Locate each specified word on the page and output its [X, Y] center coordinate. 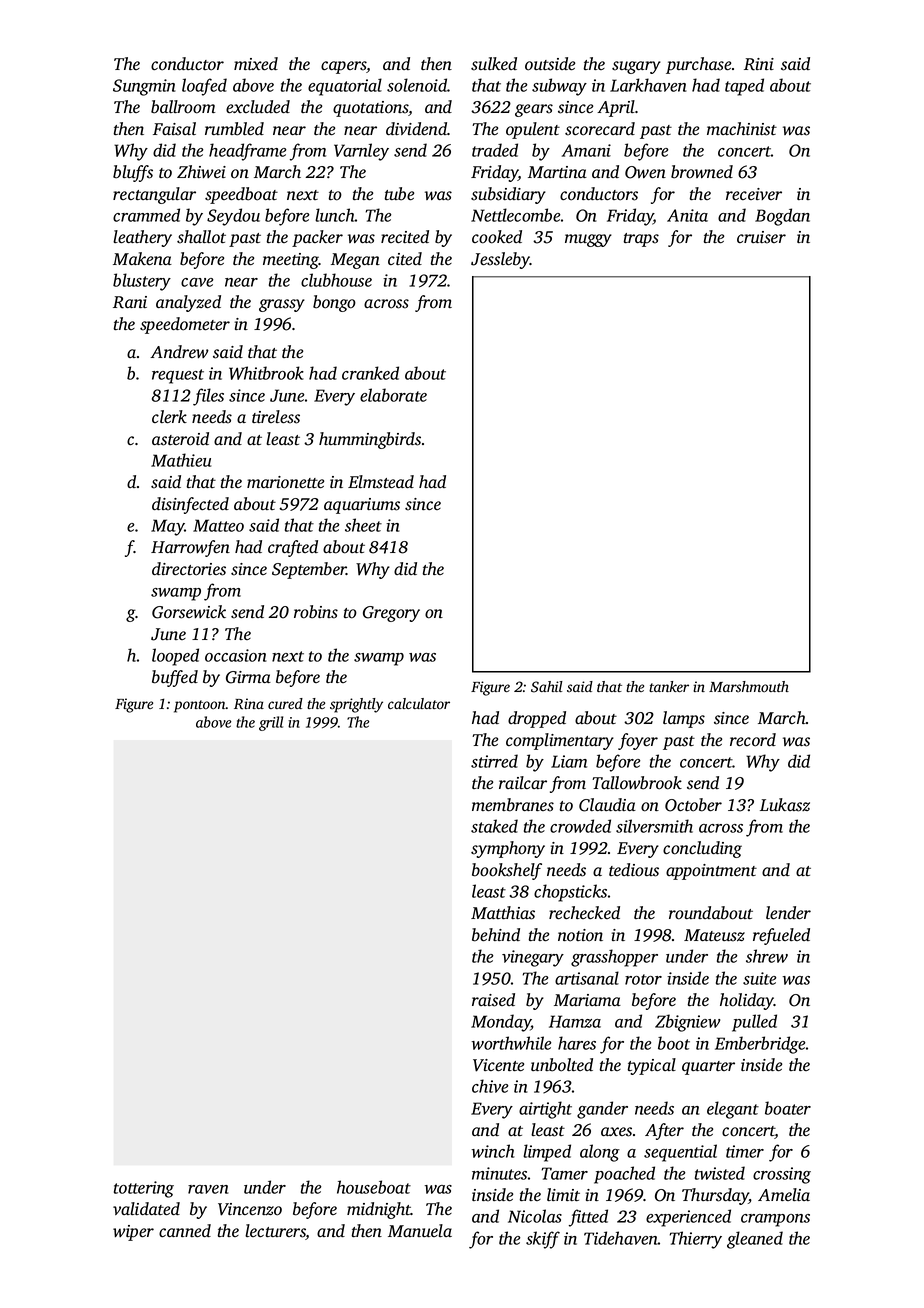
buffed [175, 678]
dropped [537, 719]
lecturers [275, 1232]
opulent [533, 130]
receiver [754, 194]
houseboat [374, 1187]
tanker [669, 686]
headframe [247, 152]
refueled [781, 936]
